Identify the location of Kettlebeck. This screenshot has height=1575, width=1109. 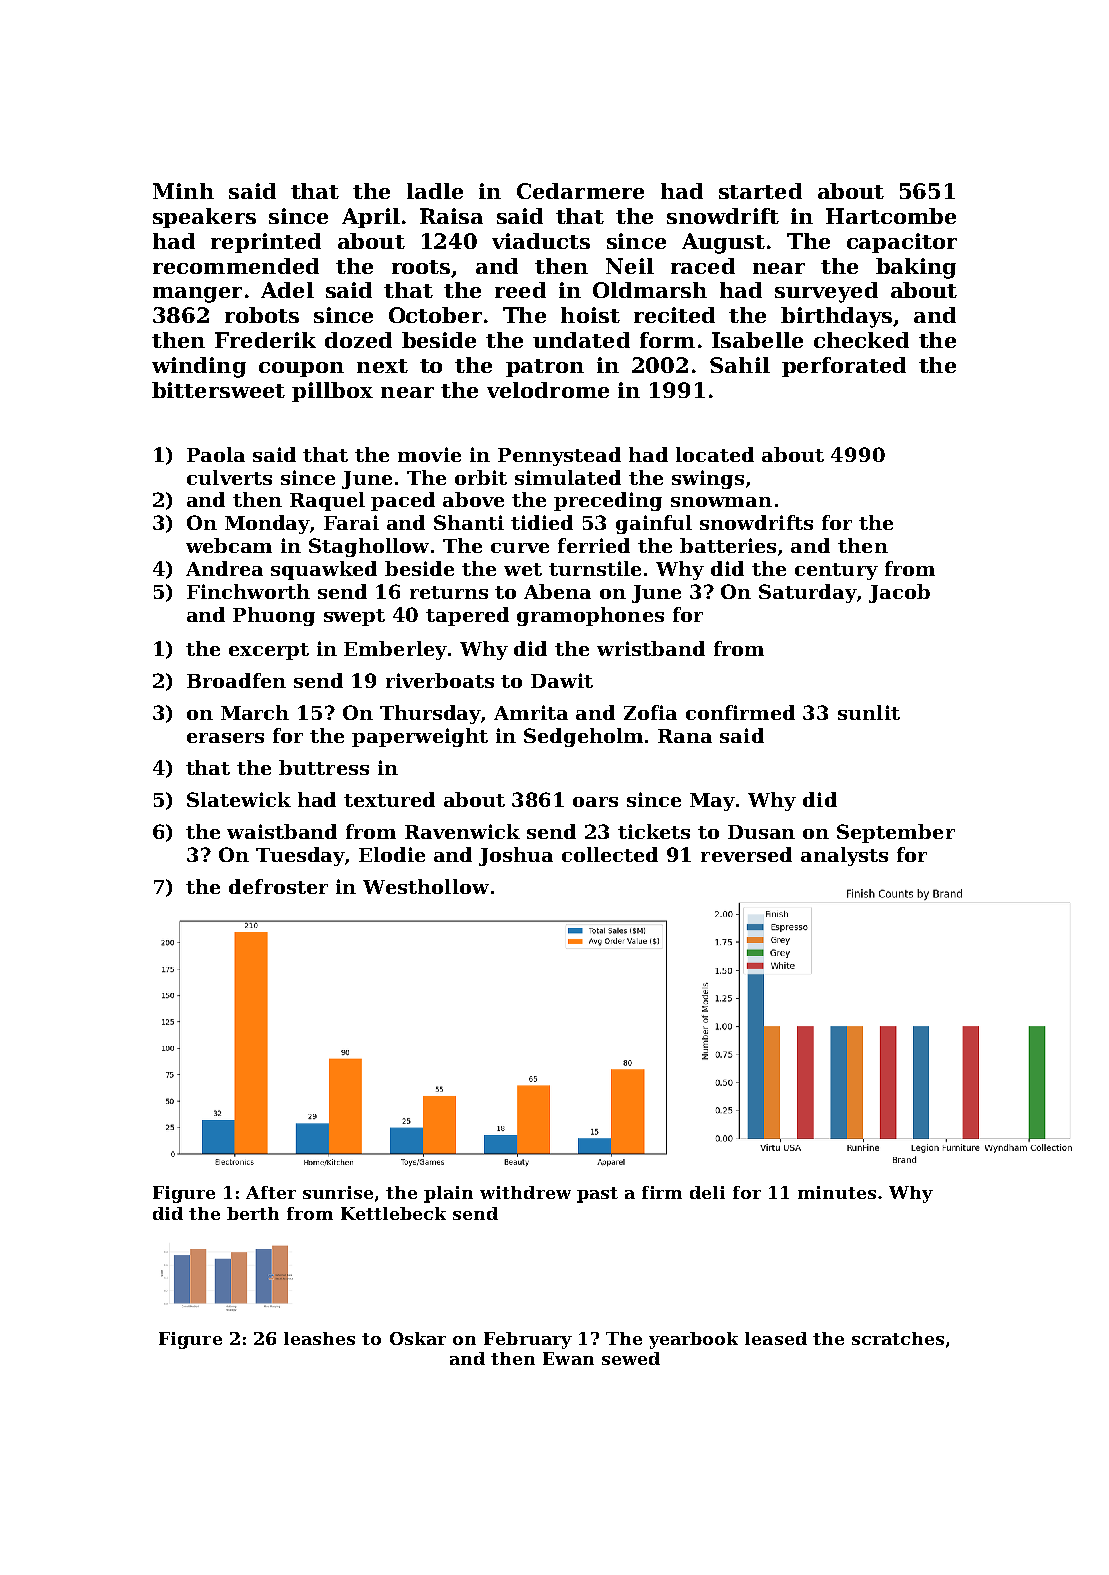
(393, 1213).
